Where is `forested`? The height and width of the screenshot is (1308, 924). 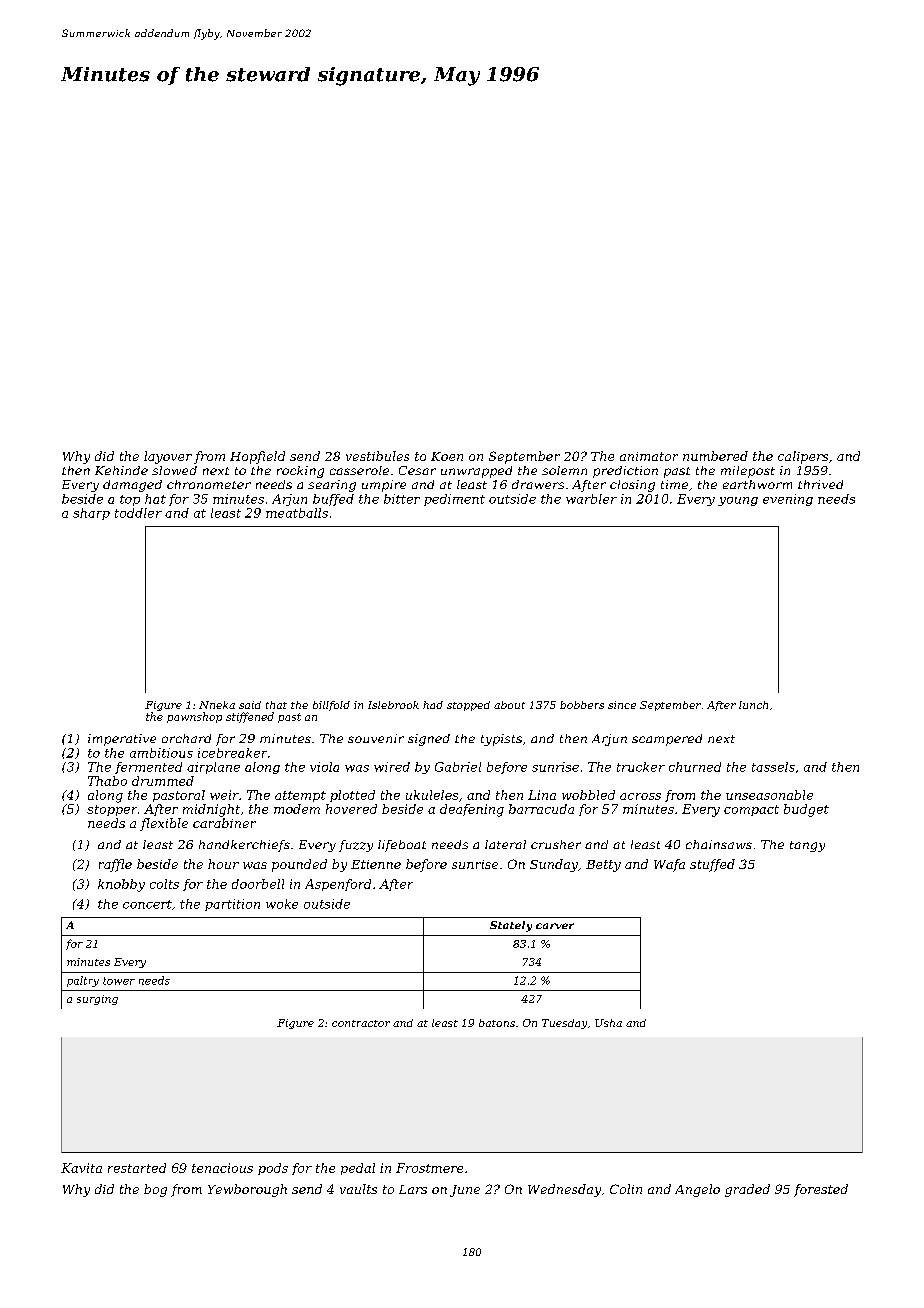
forested is located at coordinates (821, 1190).
